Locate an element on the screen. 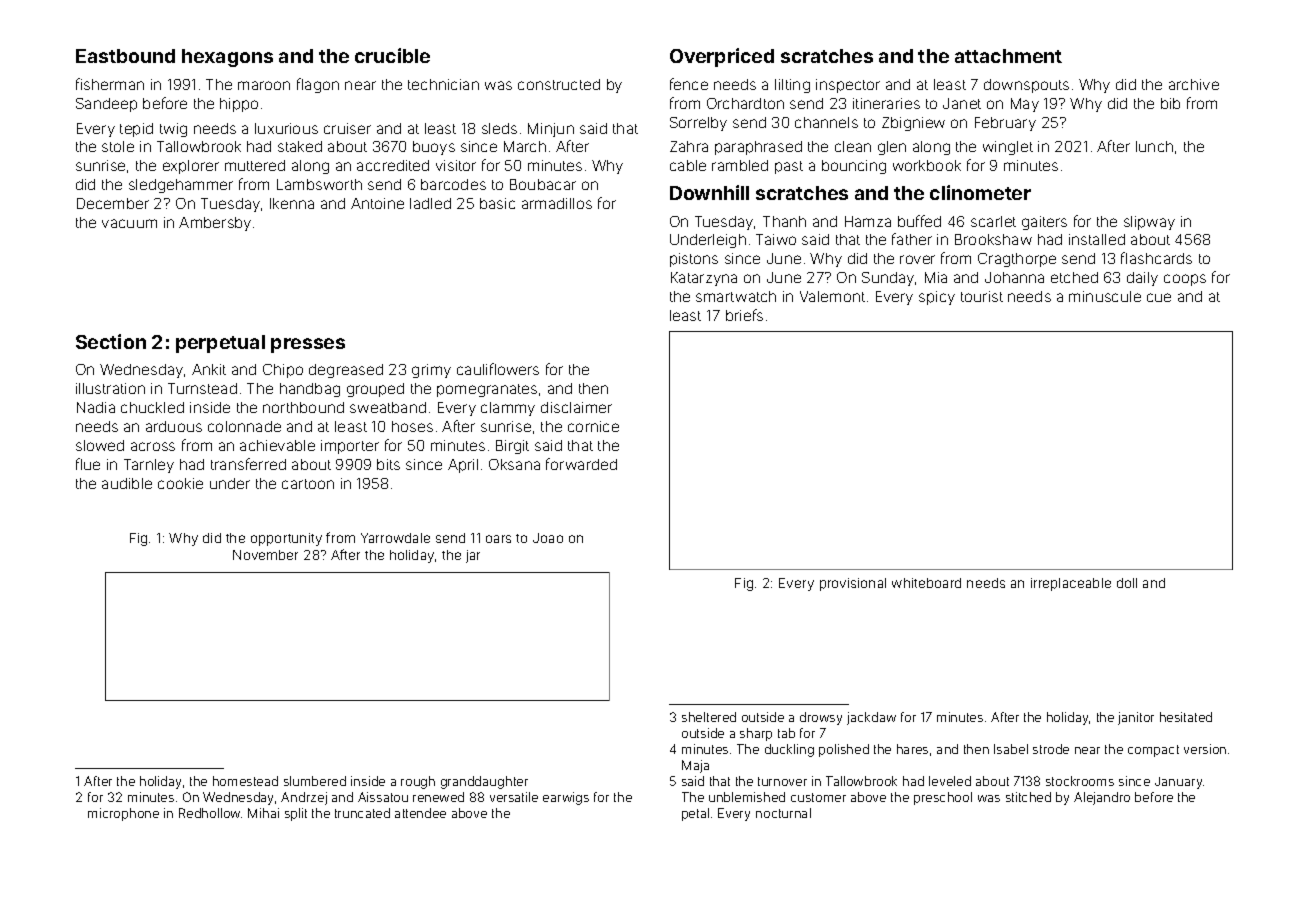 Image resolution: width=1308 pixels, height=924 pixels. crucible is located at coordinates (392, 55).
